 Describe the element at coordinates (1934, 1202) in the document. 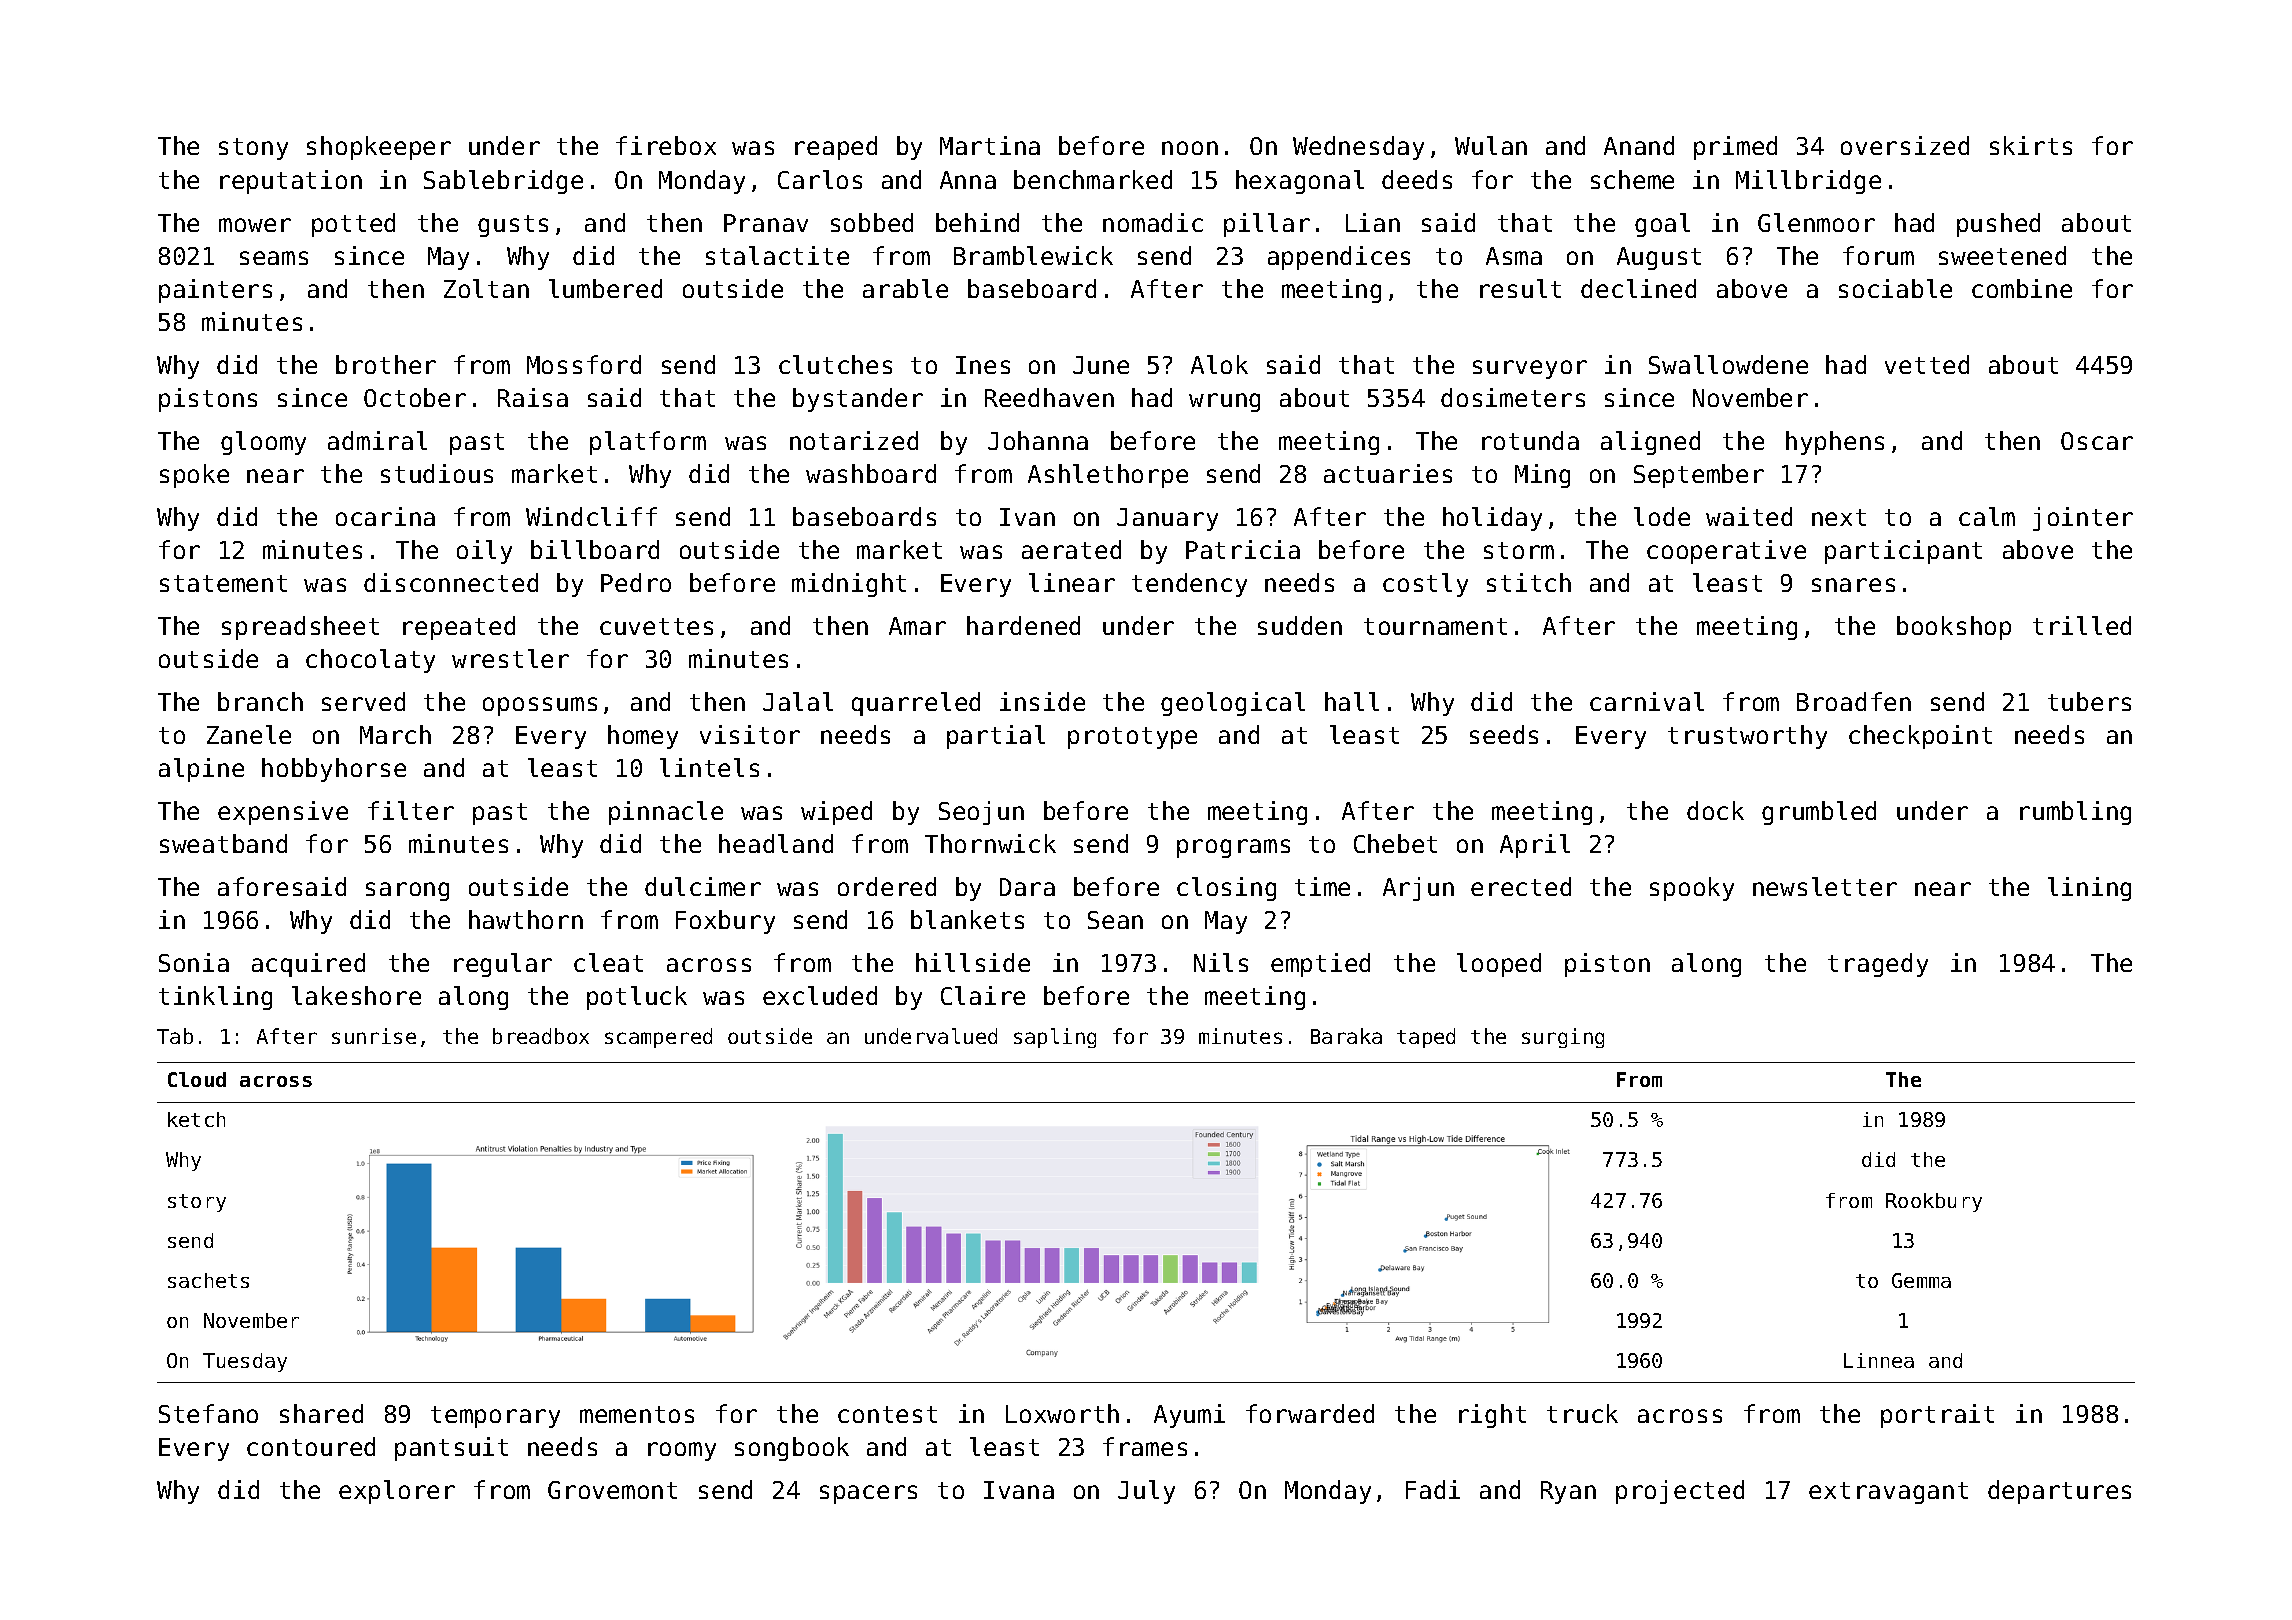

I see `Rookbury` at that location.
